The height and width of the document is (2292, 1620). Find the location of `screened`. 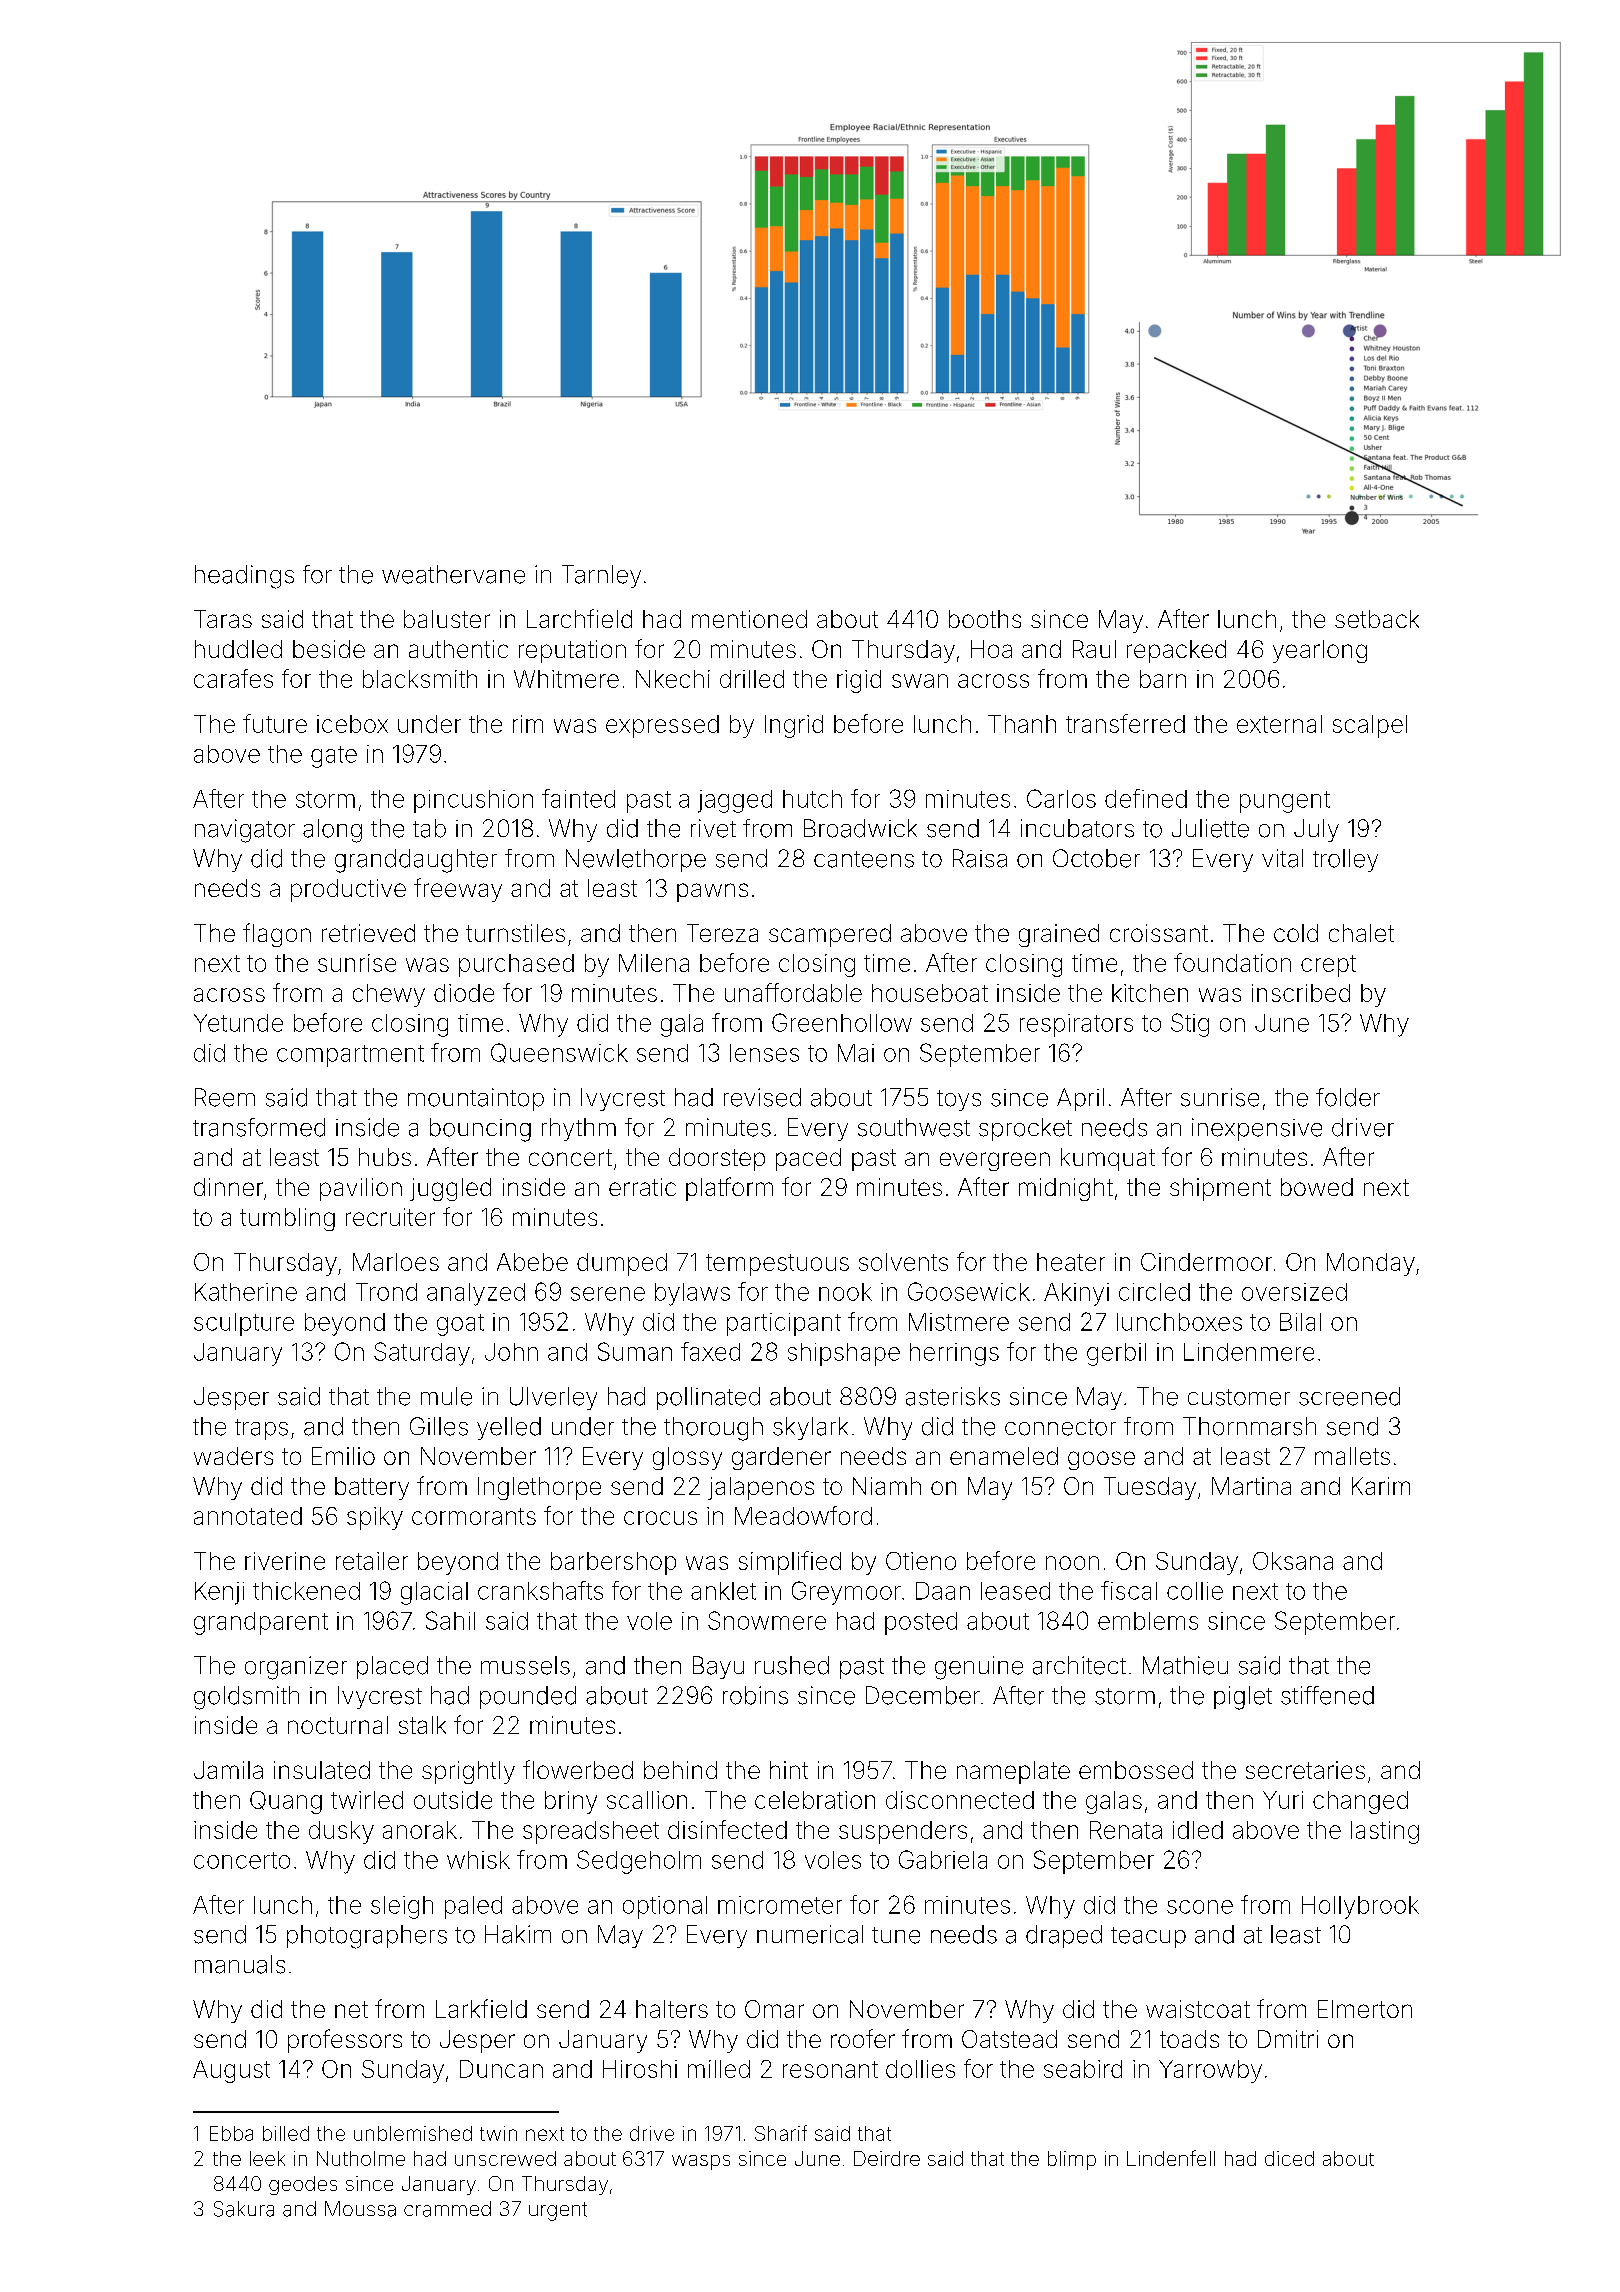

screened is located at coordinates (1349, 1396).
